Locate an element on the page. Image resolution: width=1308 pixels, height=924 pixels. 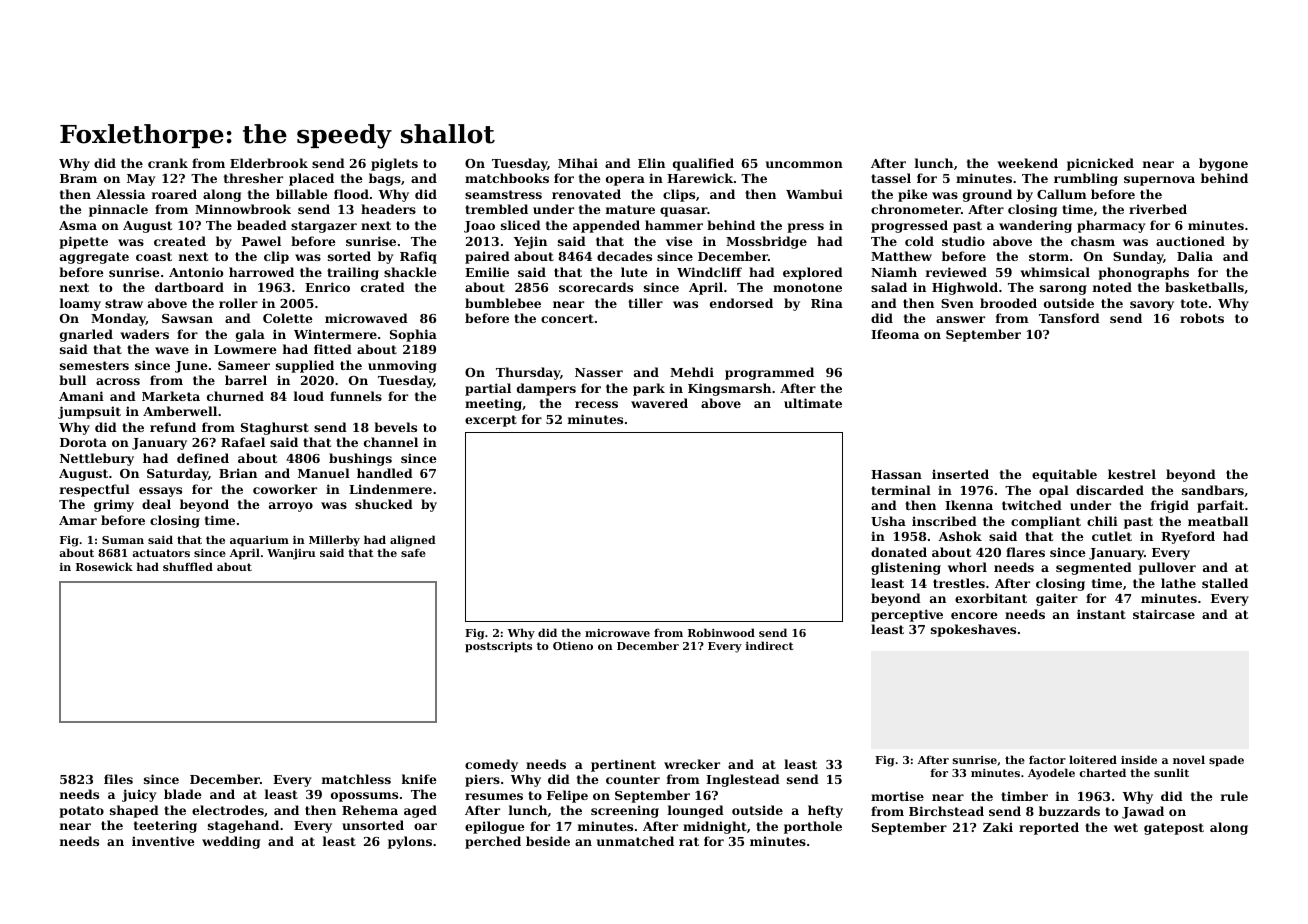
hammer is located at coordinates (674, 225).
